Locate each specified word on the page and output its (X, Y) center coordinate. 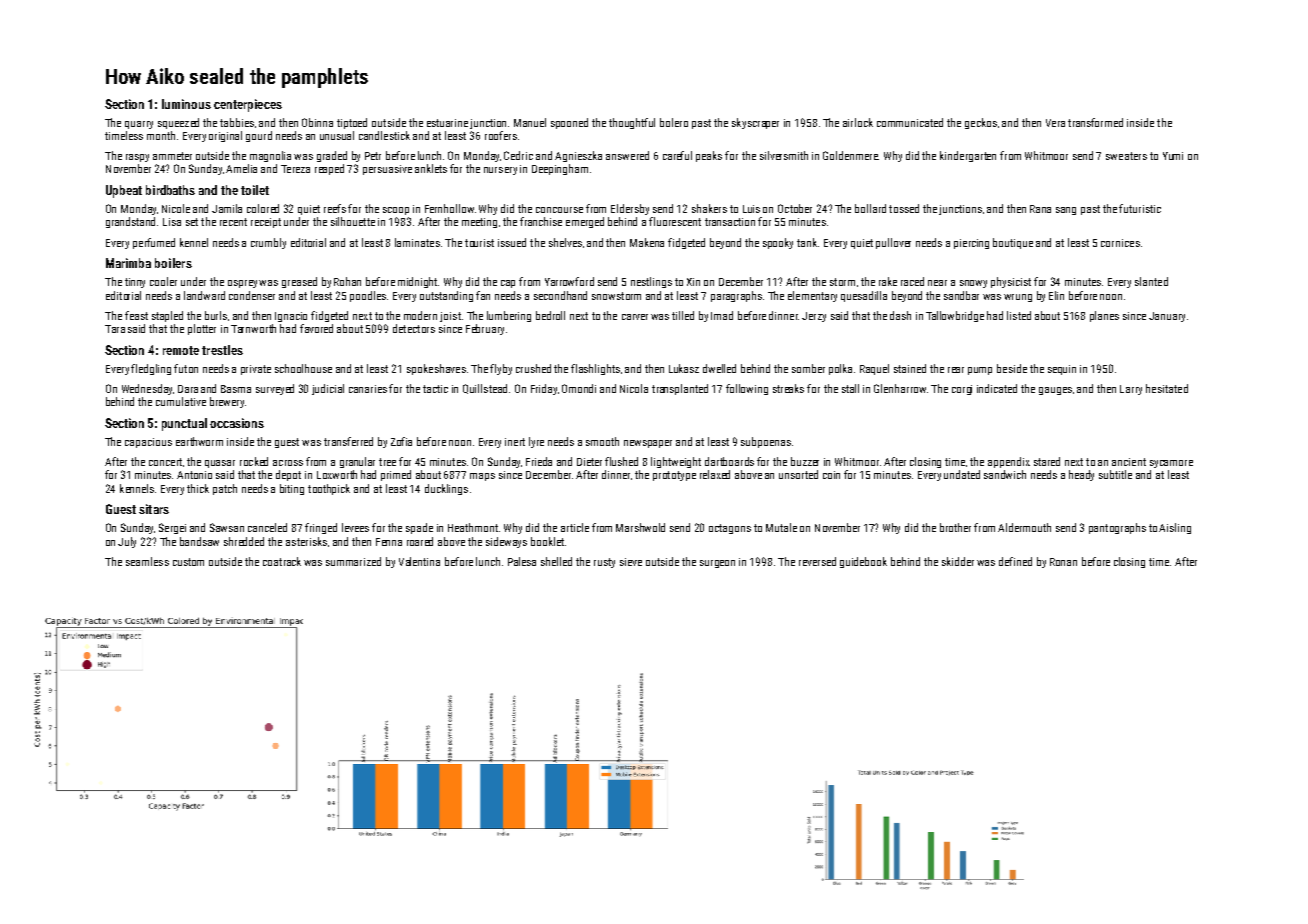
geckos (981, 123)
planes (1104, 316)
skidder (958, 561)
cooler (163, 281)
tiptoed (352, 123)
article (575, 527)
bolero (674, 122)
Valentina (419, 561)
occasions (237, 423)
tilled (683, 315)
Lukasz (684, 368)
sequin (1062, 370)
